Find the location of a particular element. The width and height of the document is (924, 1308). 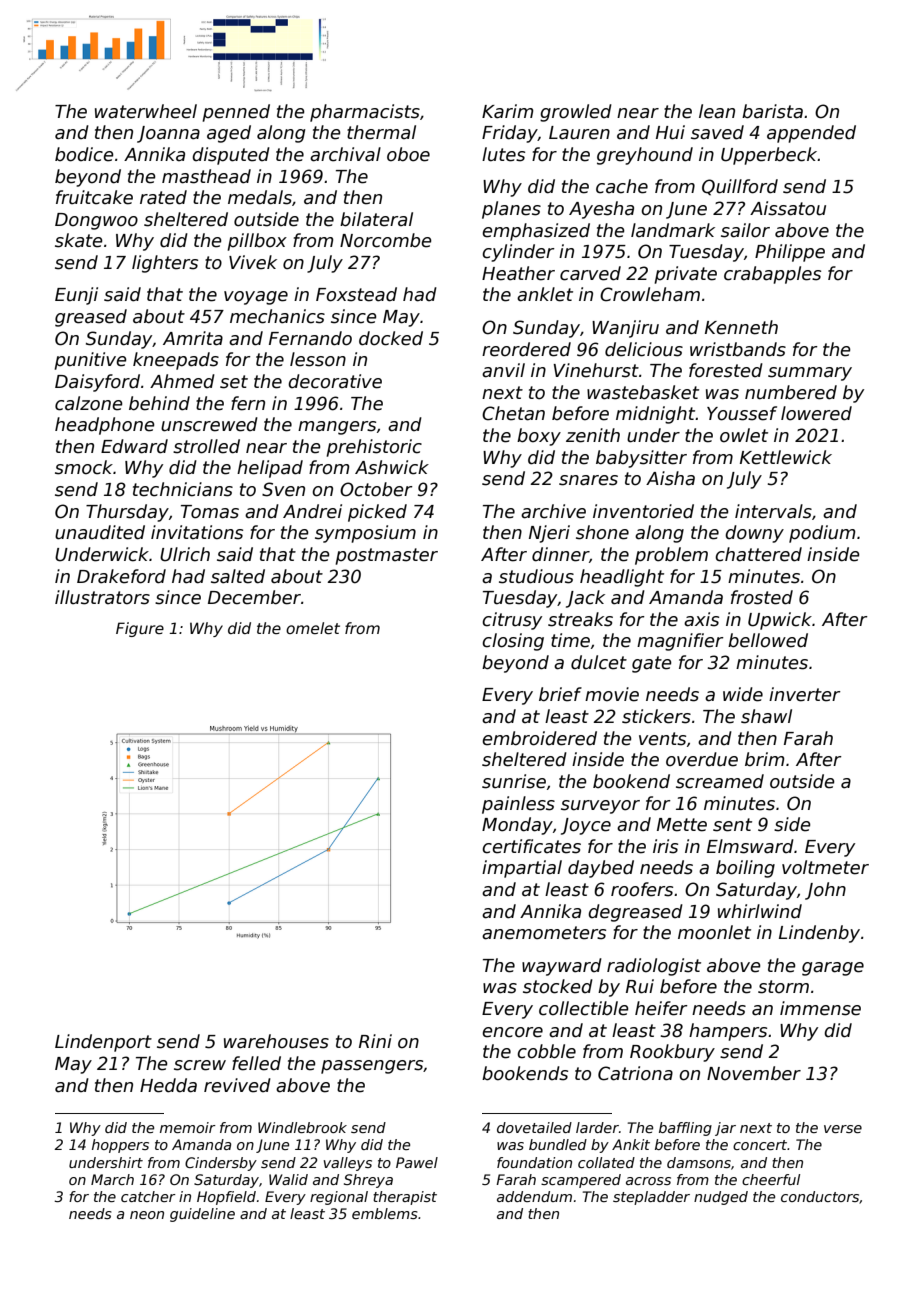

hoppers is located at coordinates (120, 1146).
